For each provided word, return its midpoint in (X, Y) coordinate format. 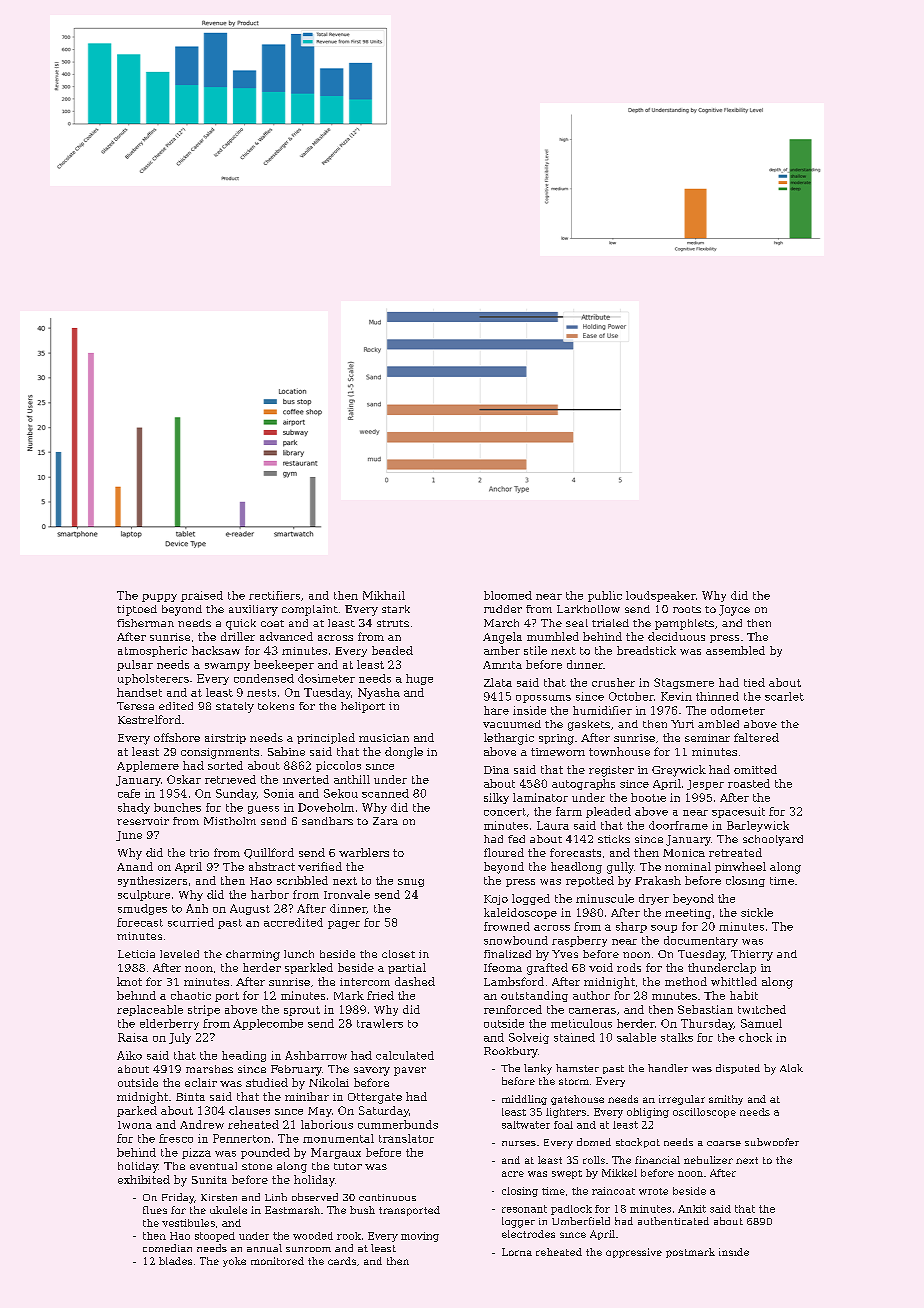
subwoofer (772, 1142)
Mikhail (384, 595)
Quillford (269, 853)
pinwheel (740, 867)
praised (202, 596)
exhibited (144, 1179)
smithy (726, 1100)
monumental (338, 1138)
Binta (190, 1097)
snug (411, 883)
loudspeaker (661, 596)
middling (524, 1100)
